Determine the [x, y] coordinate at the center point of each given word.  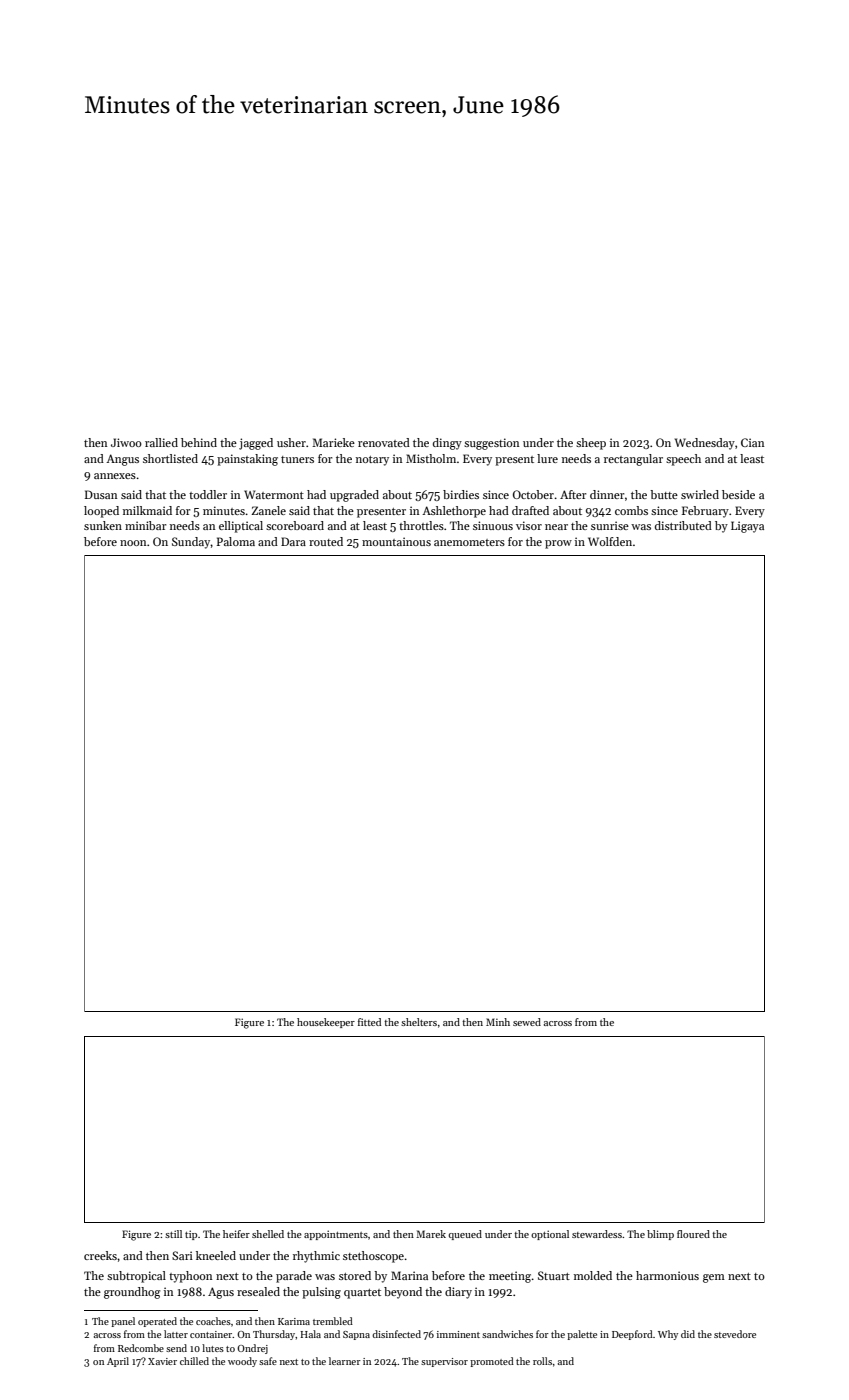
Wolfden [610, 541]
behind [199, 442]
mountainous [396, 541]
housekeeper [326, 1023]
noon [133, 543]
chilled [194, 1361]
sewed [527, 1022]
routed [326, 541]
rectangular [633, 460]
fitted [369, 1022]
